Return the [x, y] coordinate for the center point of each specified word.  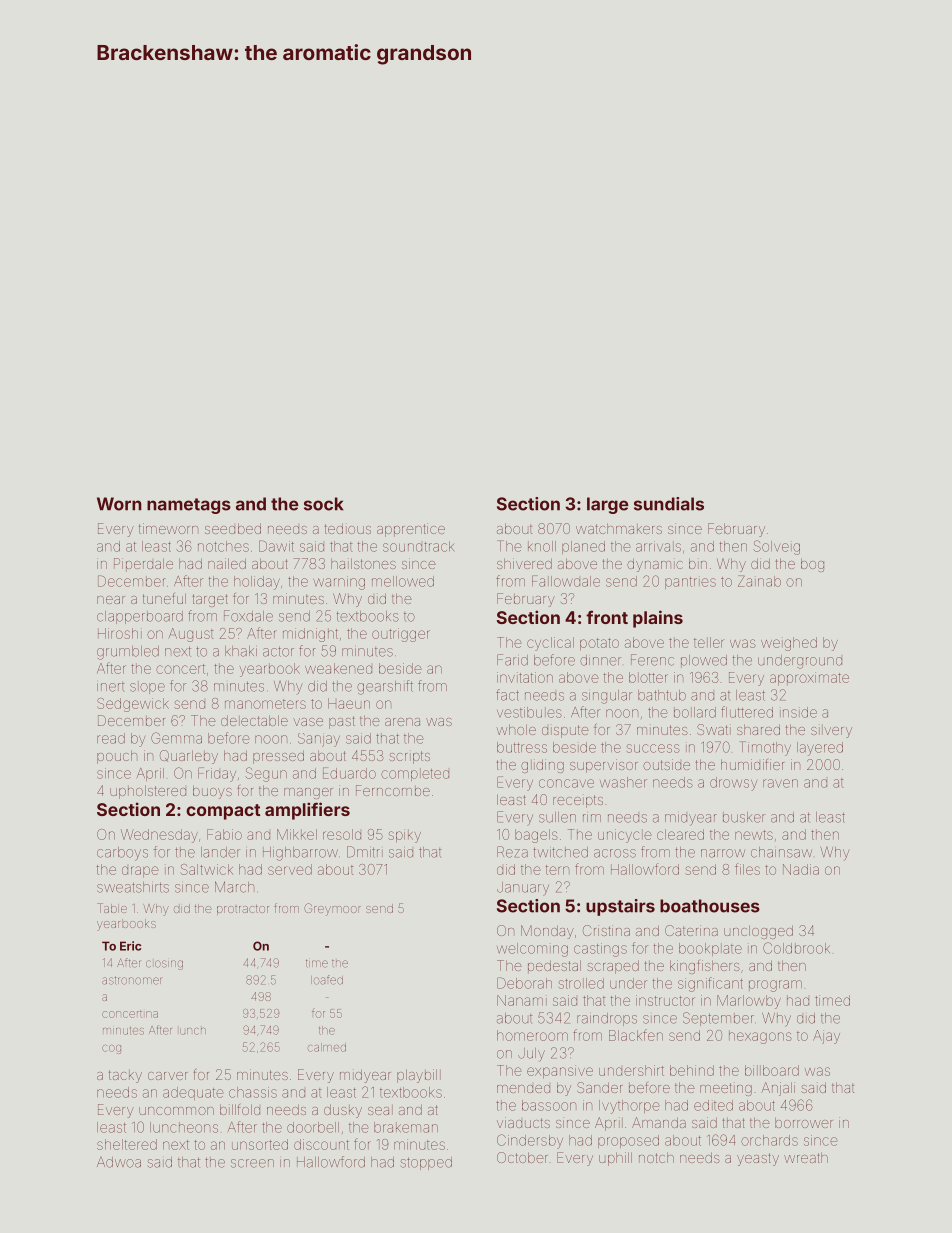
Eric [130, 946]
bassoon [549, 1105]
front [607, 617]
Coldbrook [796, 948]
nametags [189, 506]
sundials [669, 504]
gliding [542, 766]
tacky [125, 1076]
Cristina [606, 930]
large [607, 505]
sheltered [127, 1144]
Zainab [759, 581]
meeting [726, 1089]
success [653, 748]
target [210, 600]
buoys [212, 792]
